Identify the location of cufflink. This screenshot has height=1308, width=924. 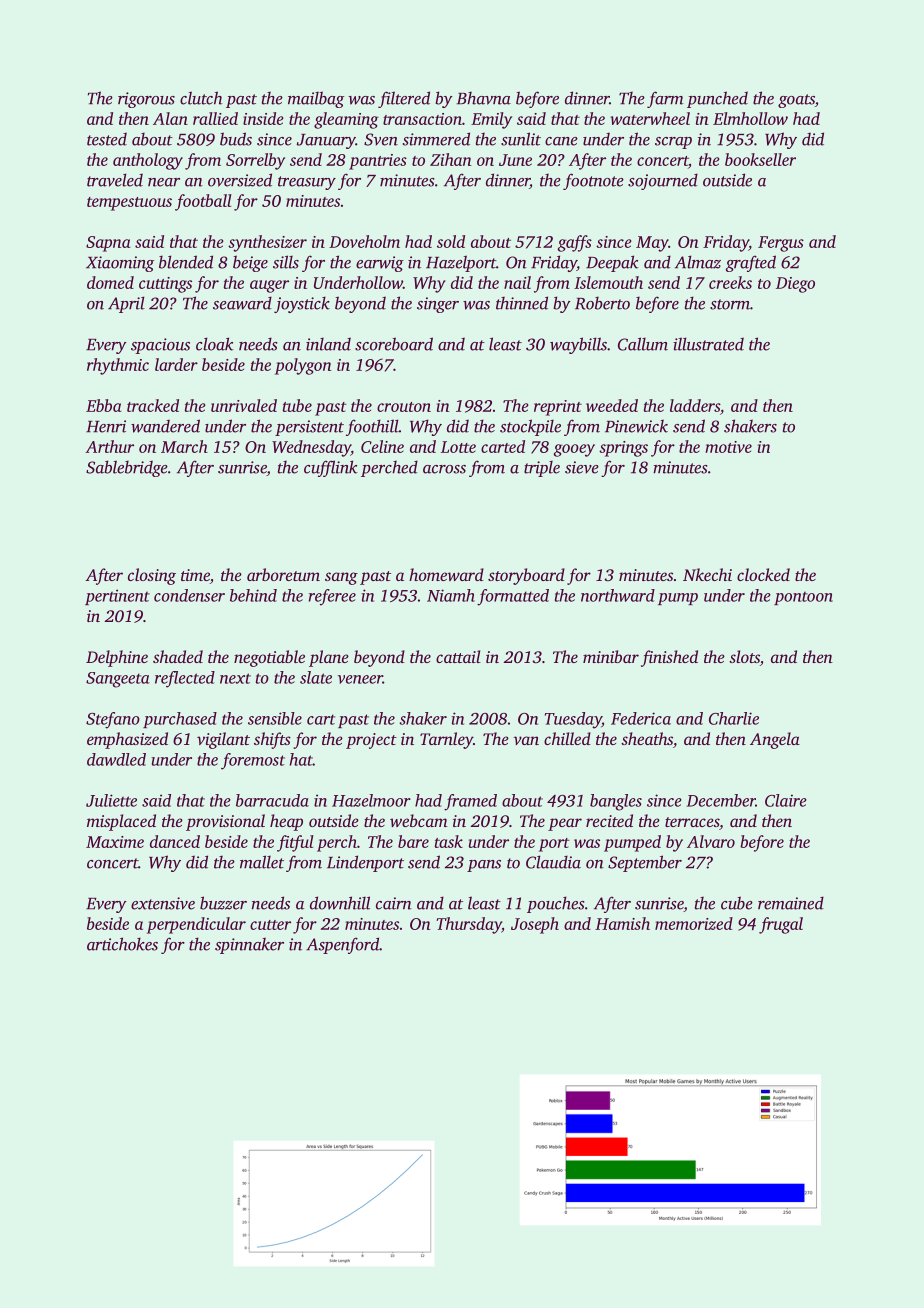
(331, 468).
